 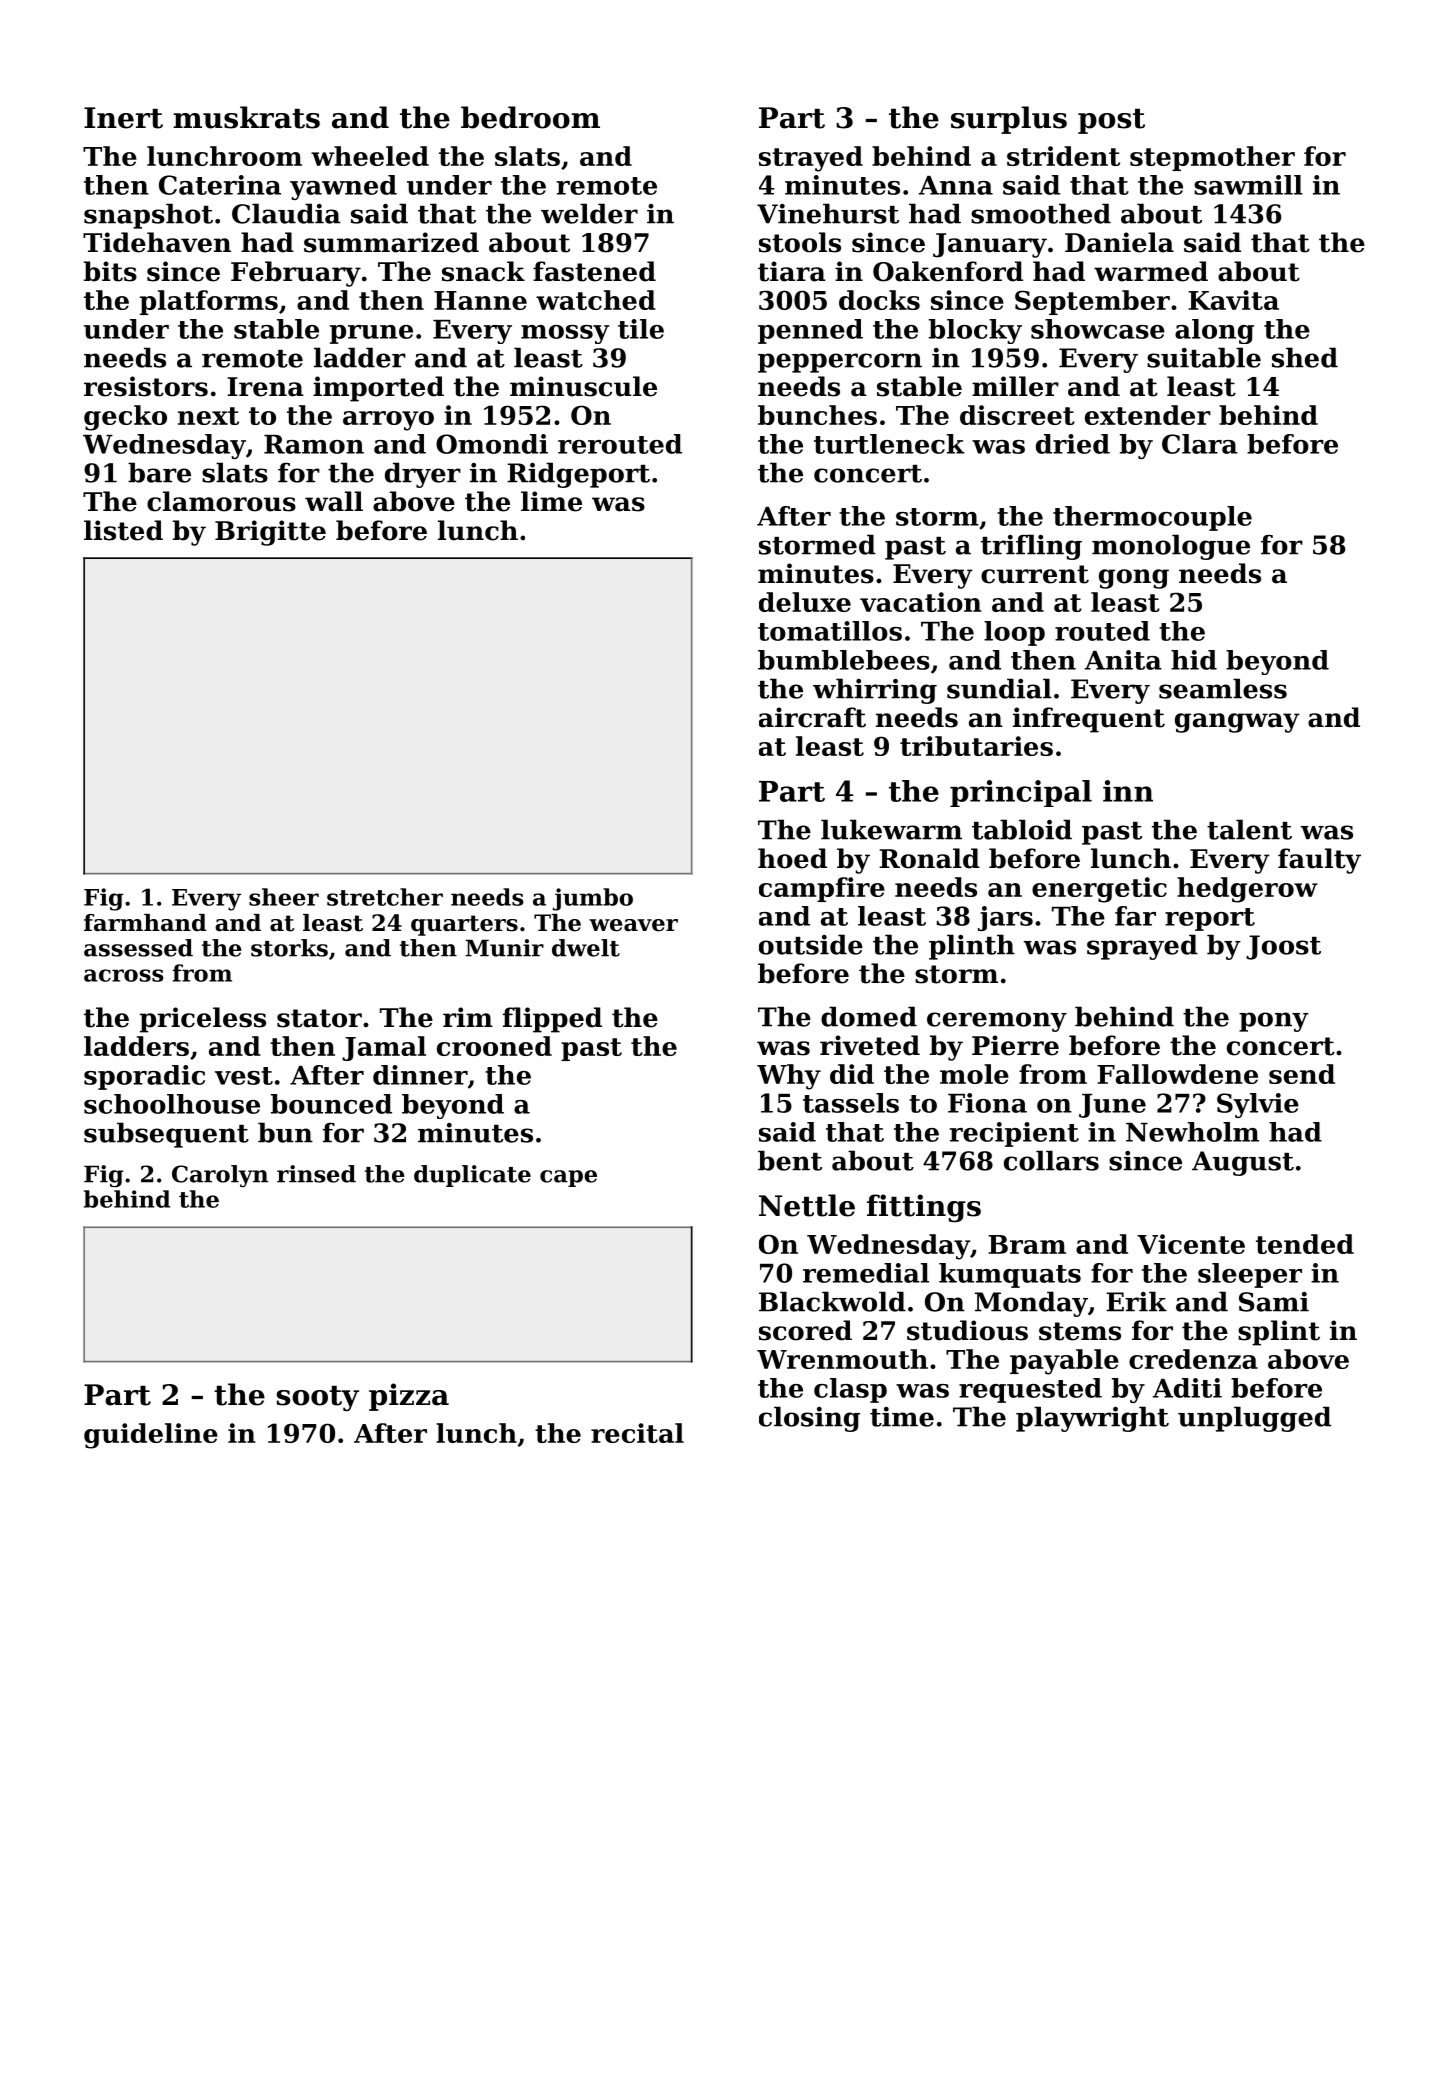 I want to click on tiara, so click(x=792, y=271).
